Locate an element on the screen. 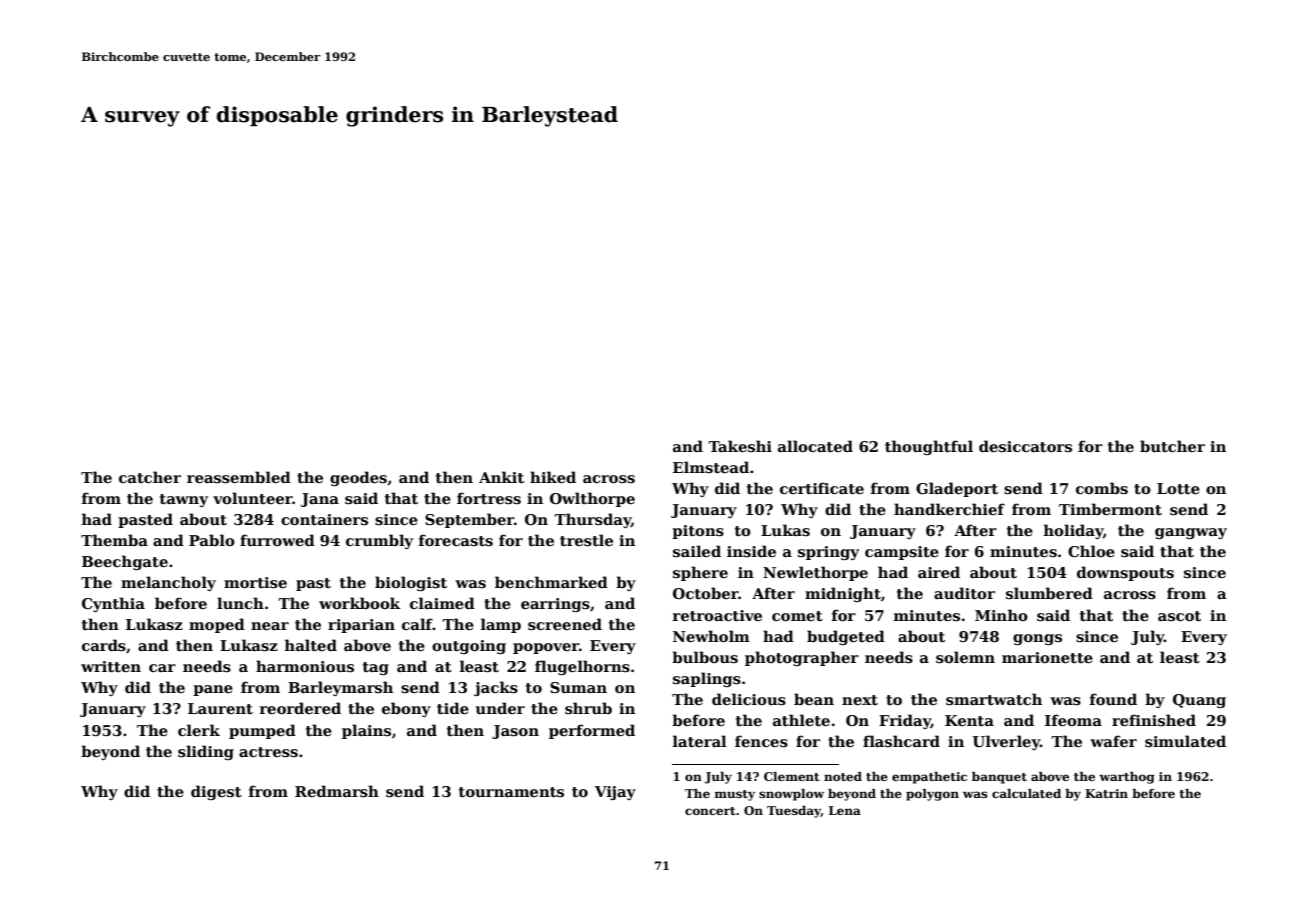 The image size is (1308, 924). butcher is located at coordinates (1172, 446).
